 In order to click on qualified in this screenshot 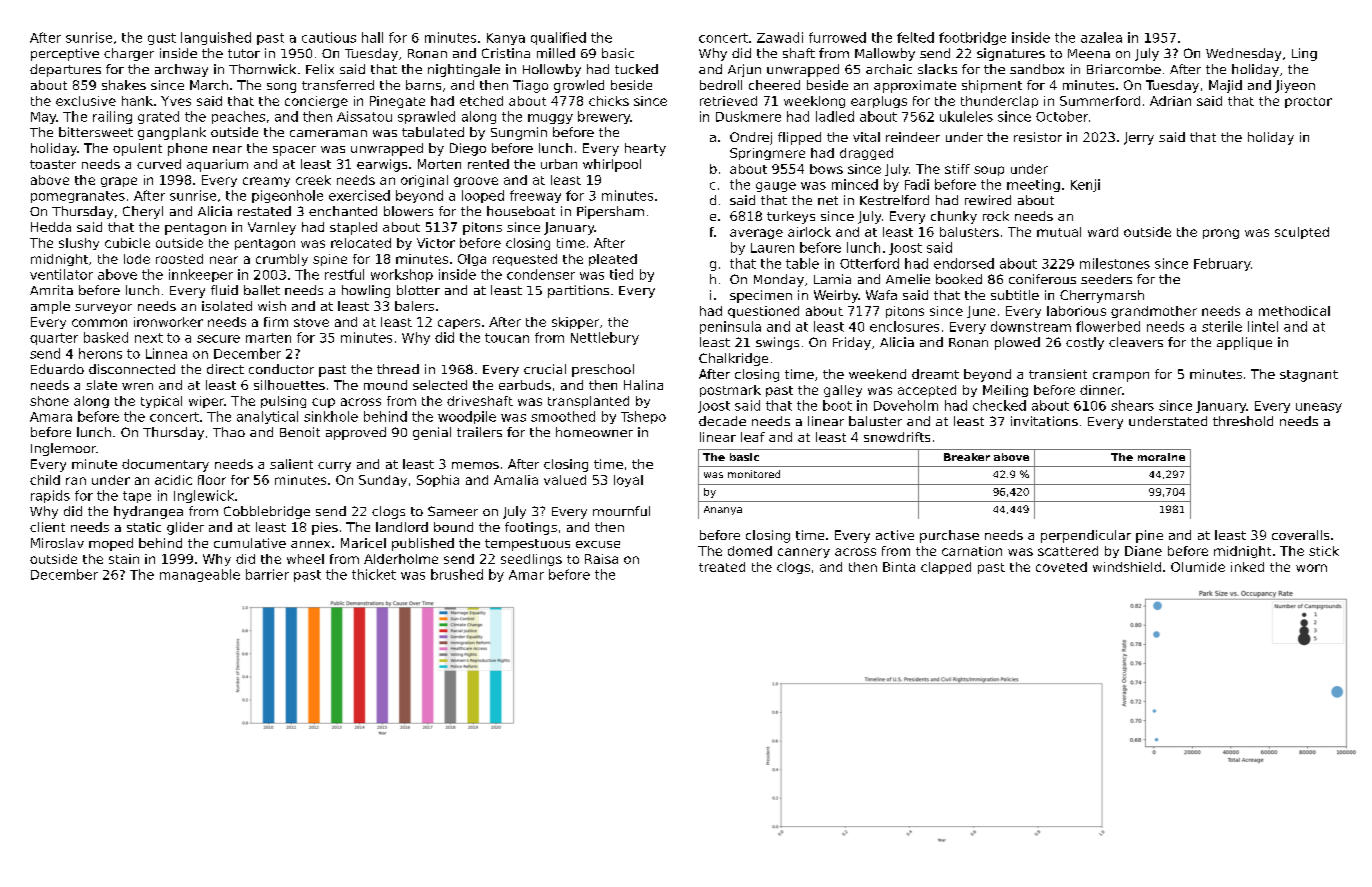, I will do `click(558, 38)`.
